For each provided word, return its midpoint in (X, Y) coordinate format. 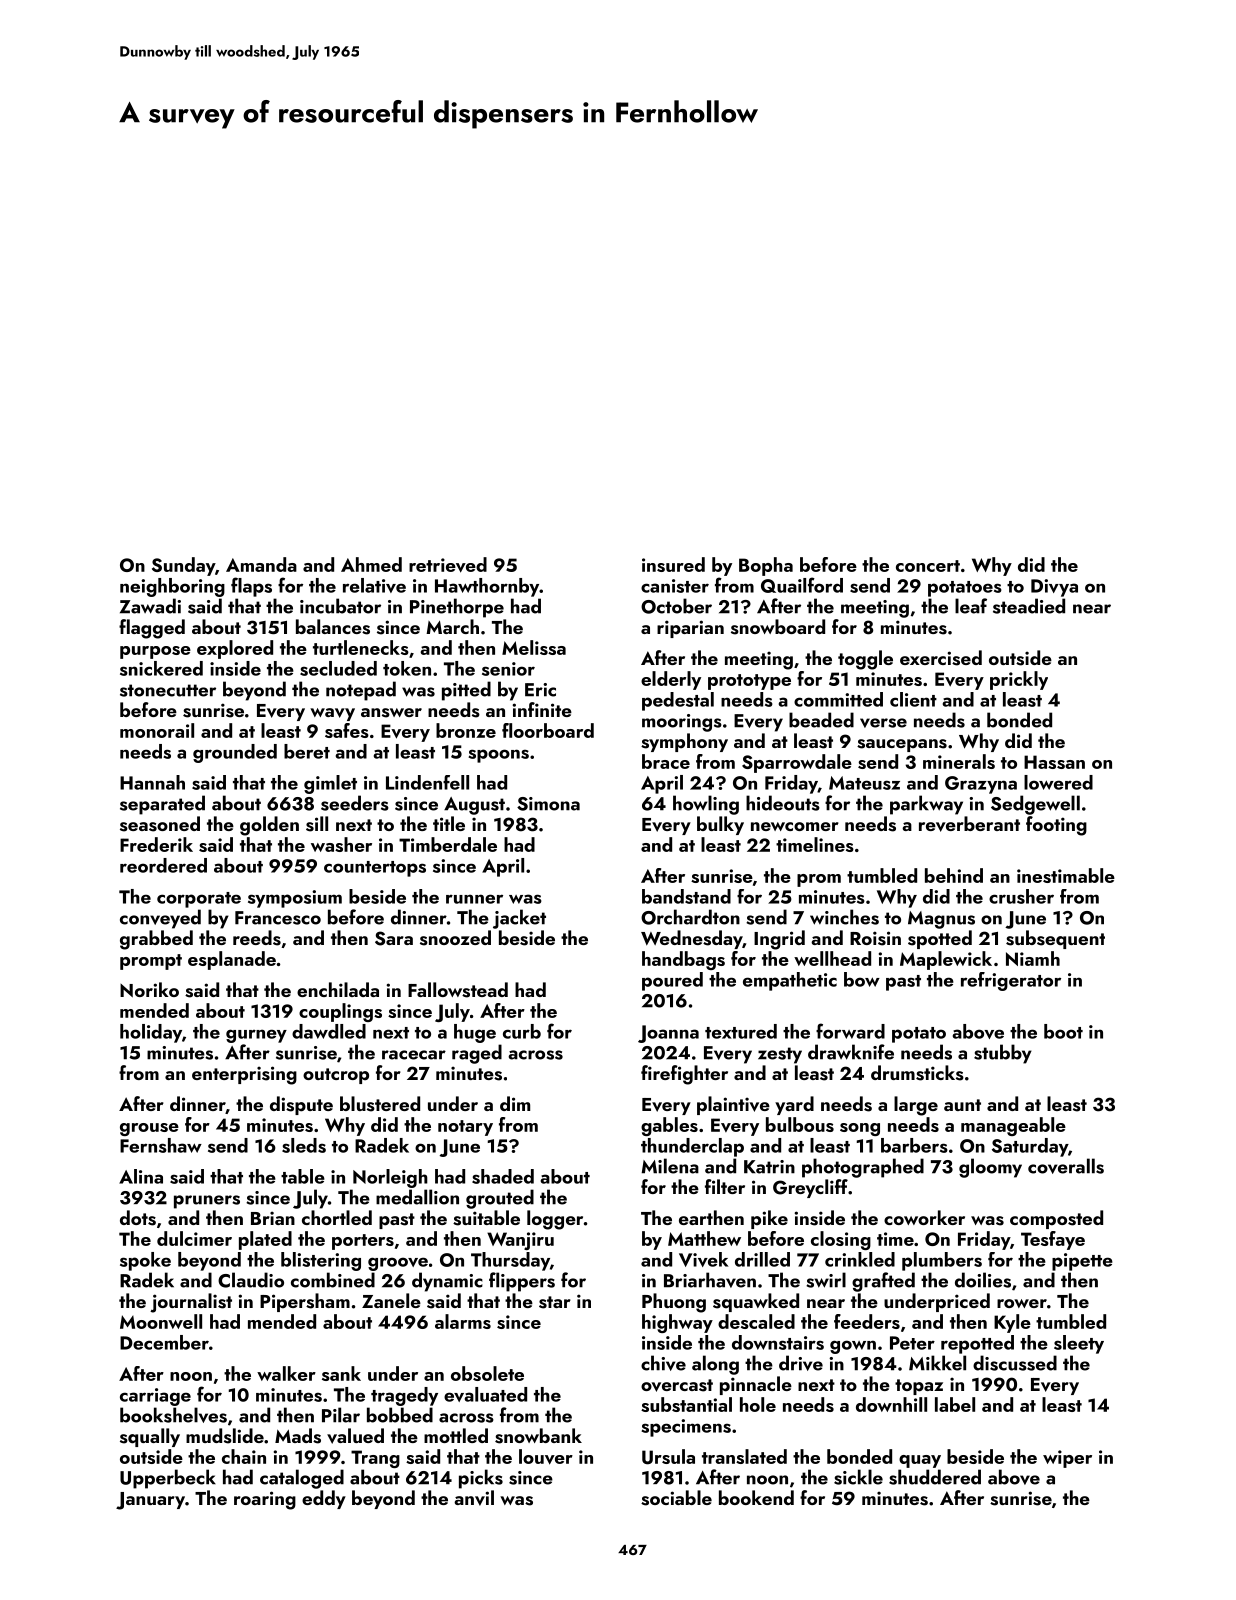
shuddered (935, 1477)
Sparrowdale (797, 763)
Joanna (668, 1034)
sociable (676, 1498)
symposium (295, 899)
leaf (971, 606)
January (150, 1501)
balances (333, 627)
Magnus (941, 920)
